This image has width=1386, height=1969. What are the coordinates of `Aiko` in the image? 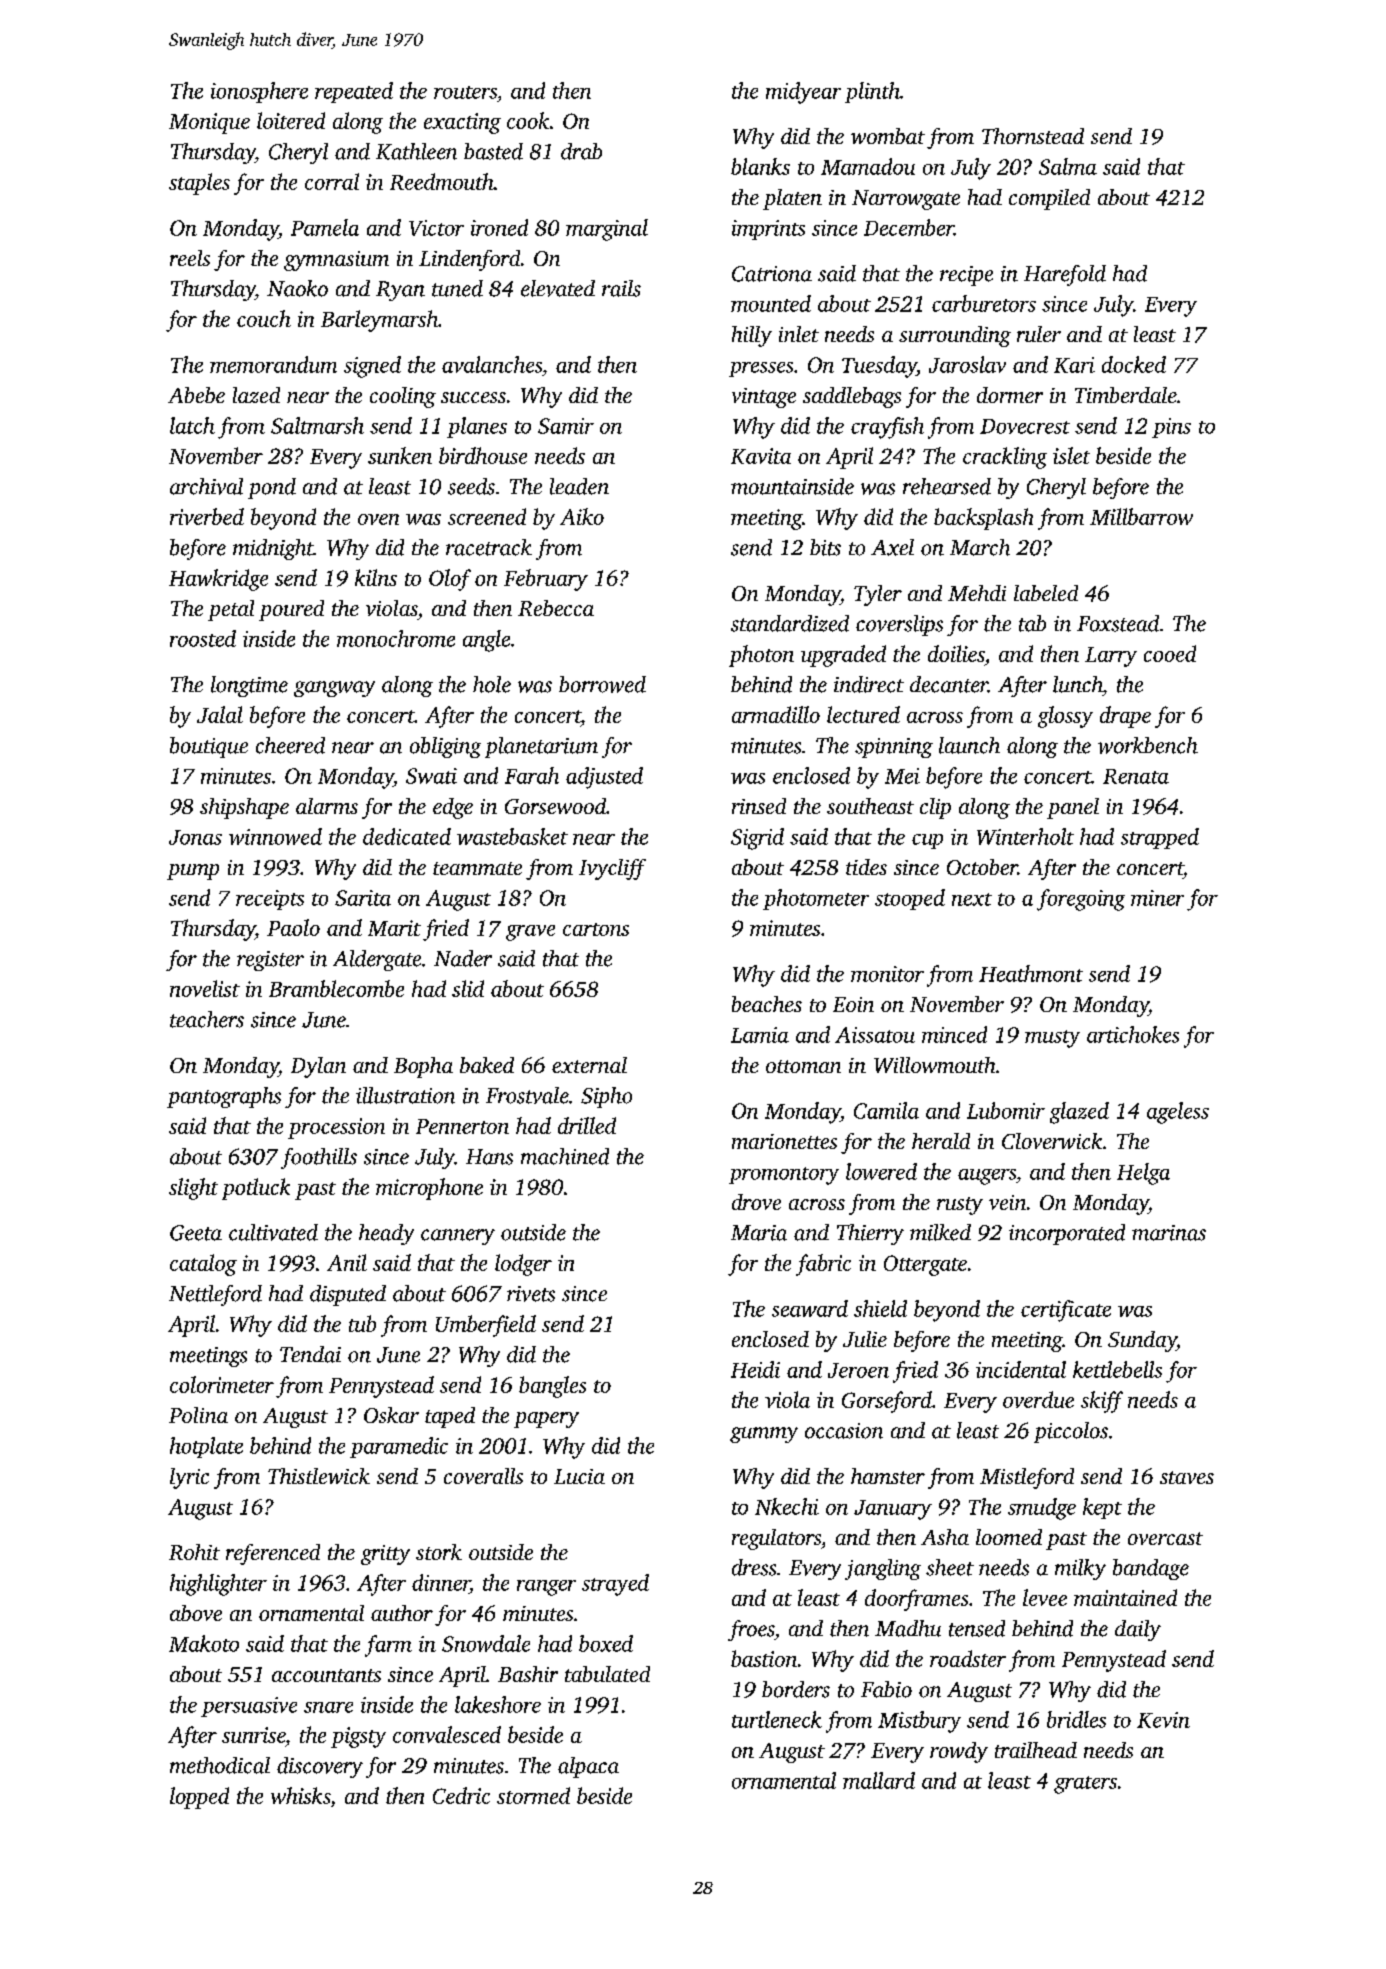 It's located at (582, 516).
